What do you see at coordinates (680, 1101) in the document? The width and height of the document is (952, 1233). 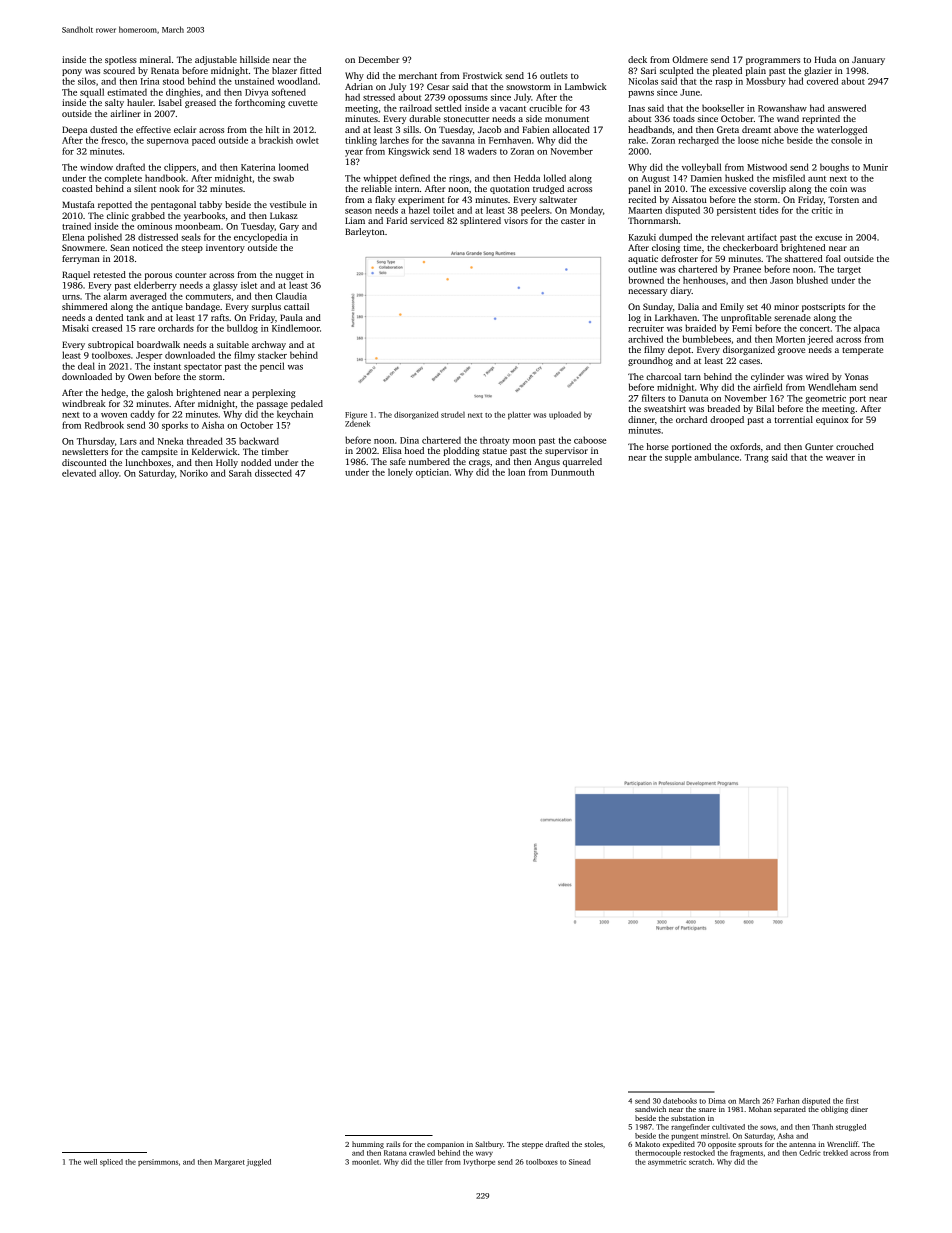 I see `datebooks` at bounding box center [680, 1101].
